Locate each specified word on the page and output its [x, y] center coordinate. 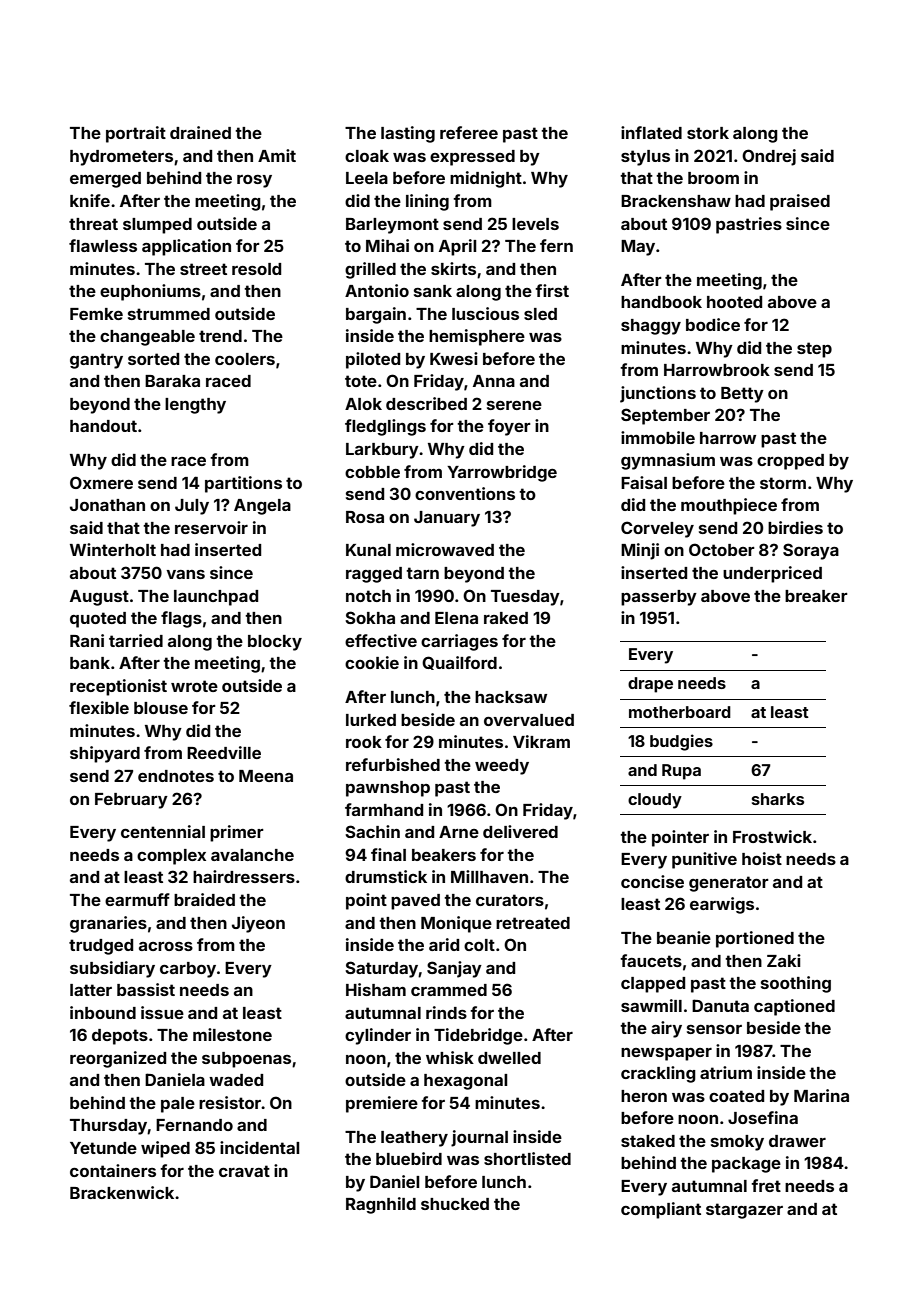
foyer [509, 427]
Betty [742, 395]
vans [185, 574]
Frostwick [772, 836]
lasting [408, 134]
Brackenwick [122, 1192]
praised [800, 202]
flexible [99, 707]
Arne [459, 832]
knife [90, 200]
